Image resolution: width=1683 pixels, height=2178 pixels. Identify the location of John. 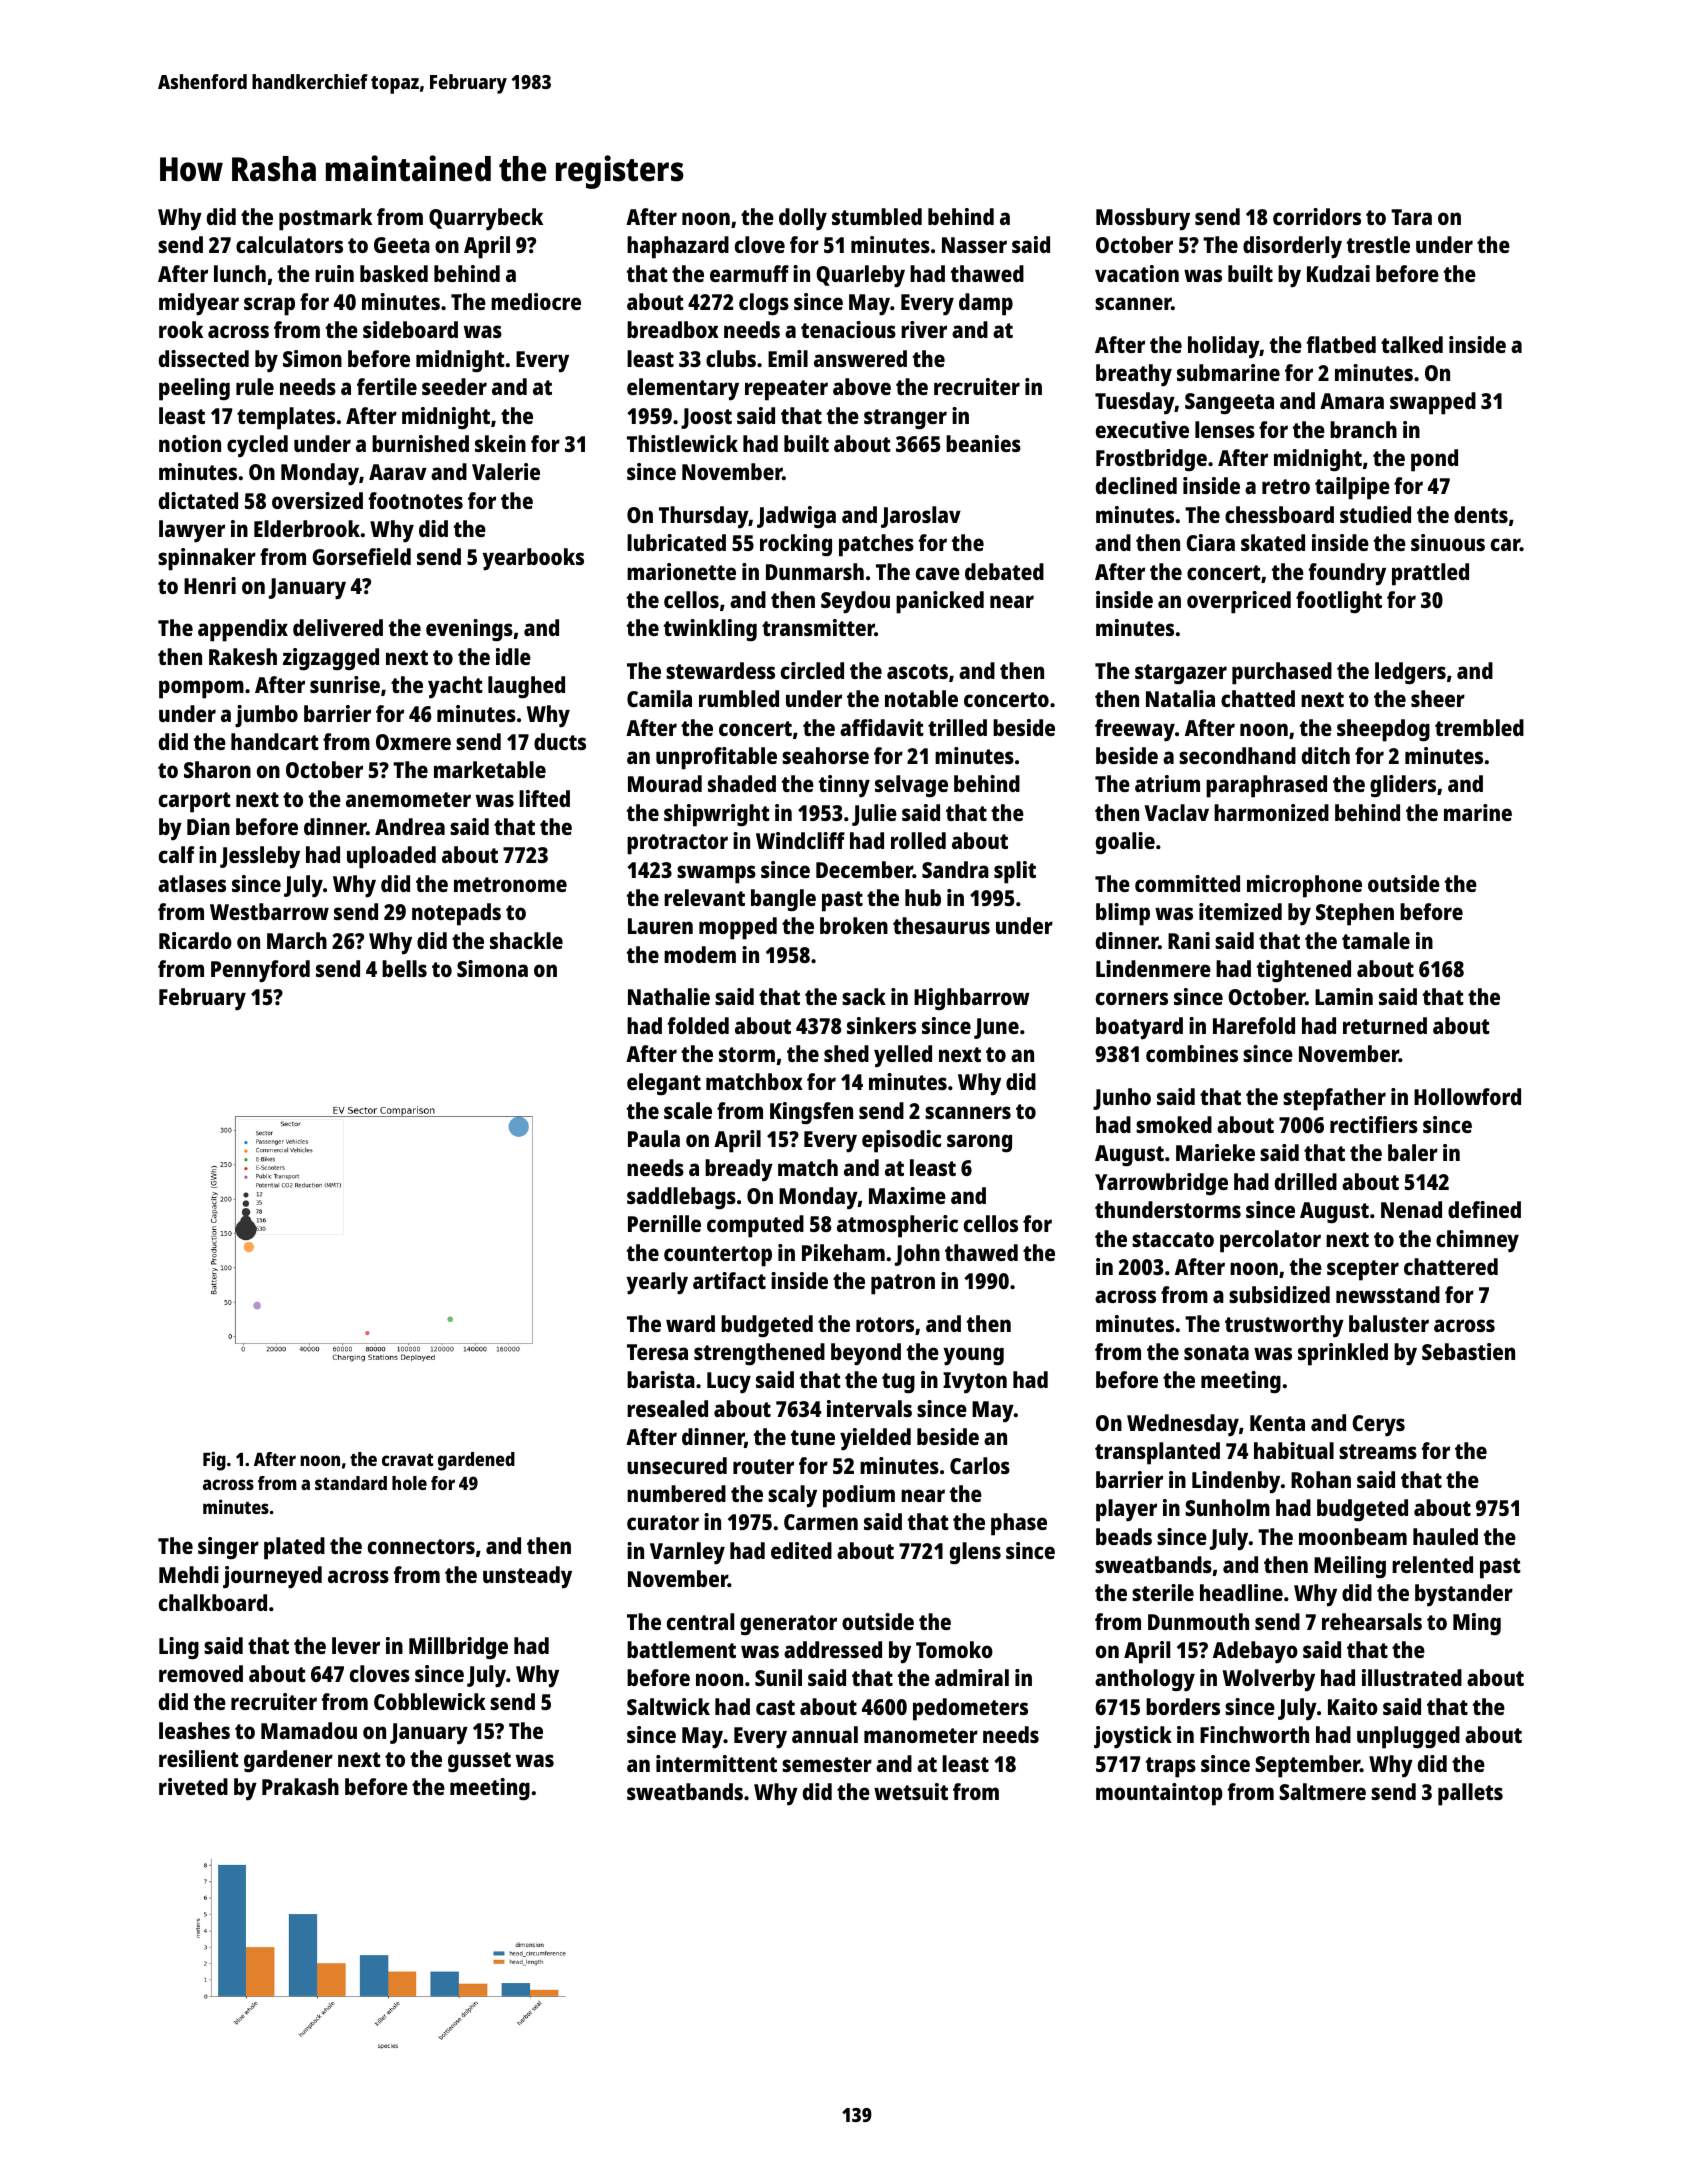
(917, 1255).
